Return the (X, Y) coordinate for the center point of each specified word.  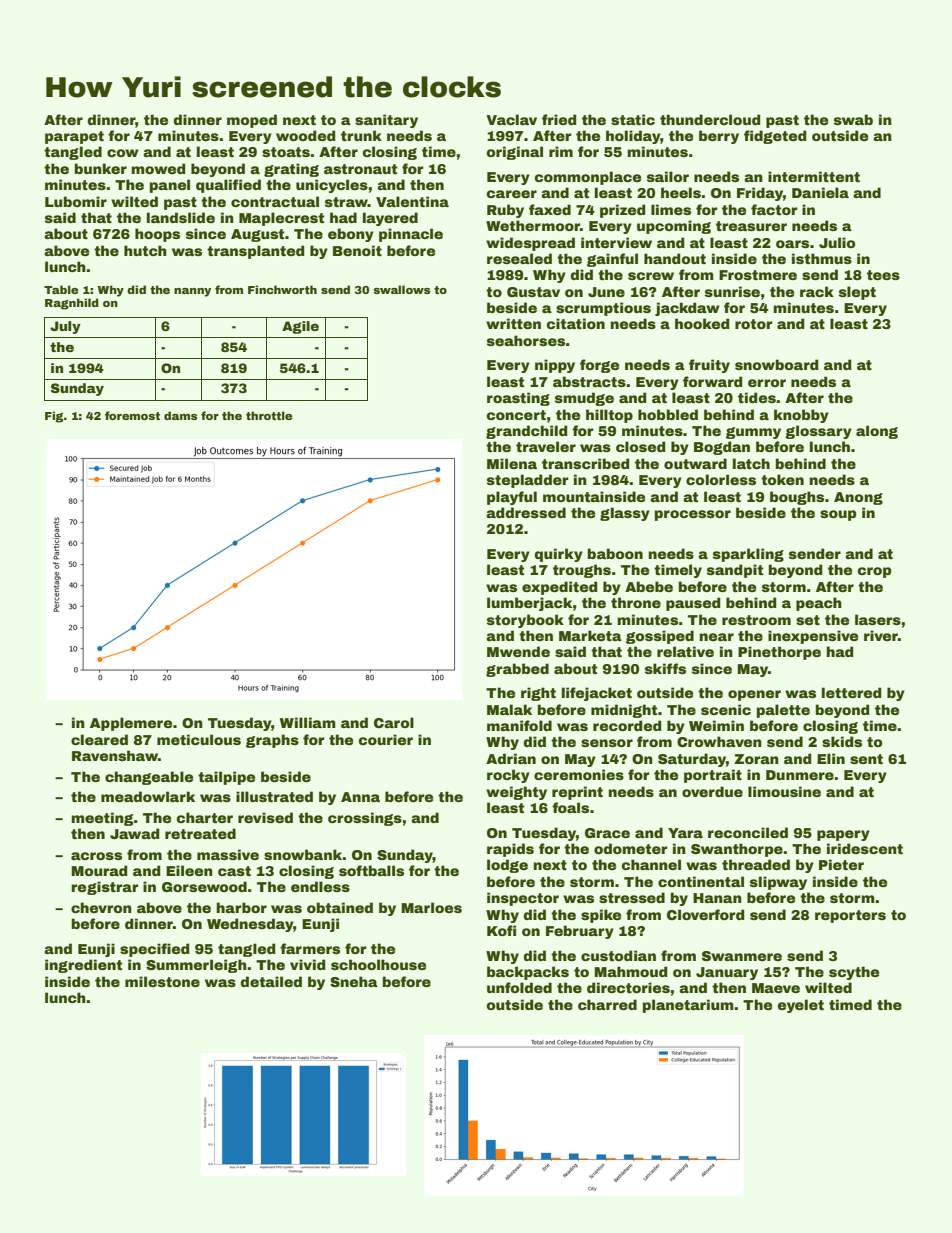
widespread (530, 244)
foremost (132, 415)
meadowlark (148, 796)
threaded (756, 864)
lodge (507, 866)
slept (857, 293)
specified (155, 950)
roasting (518, 399)
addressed (526, 512)
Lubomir (76, 201)
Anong (858, 498)
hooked (702, 323)
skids (842, 741)
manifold (519, 725)
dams (180, 415)
